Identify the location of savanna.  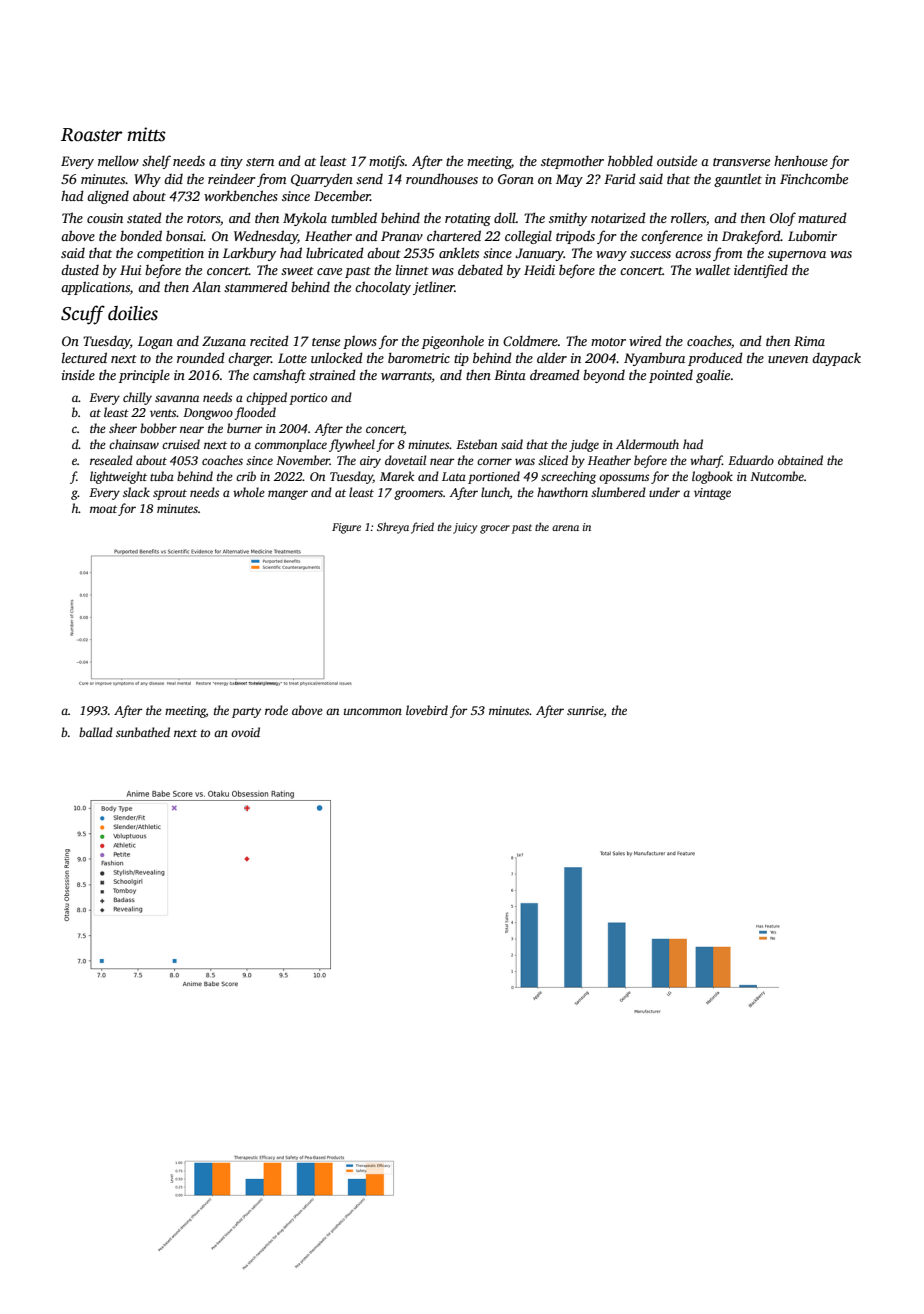
(177, 398).
